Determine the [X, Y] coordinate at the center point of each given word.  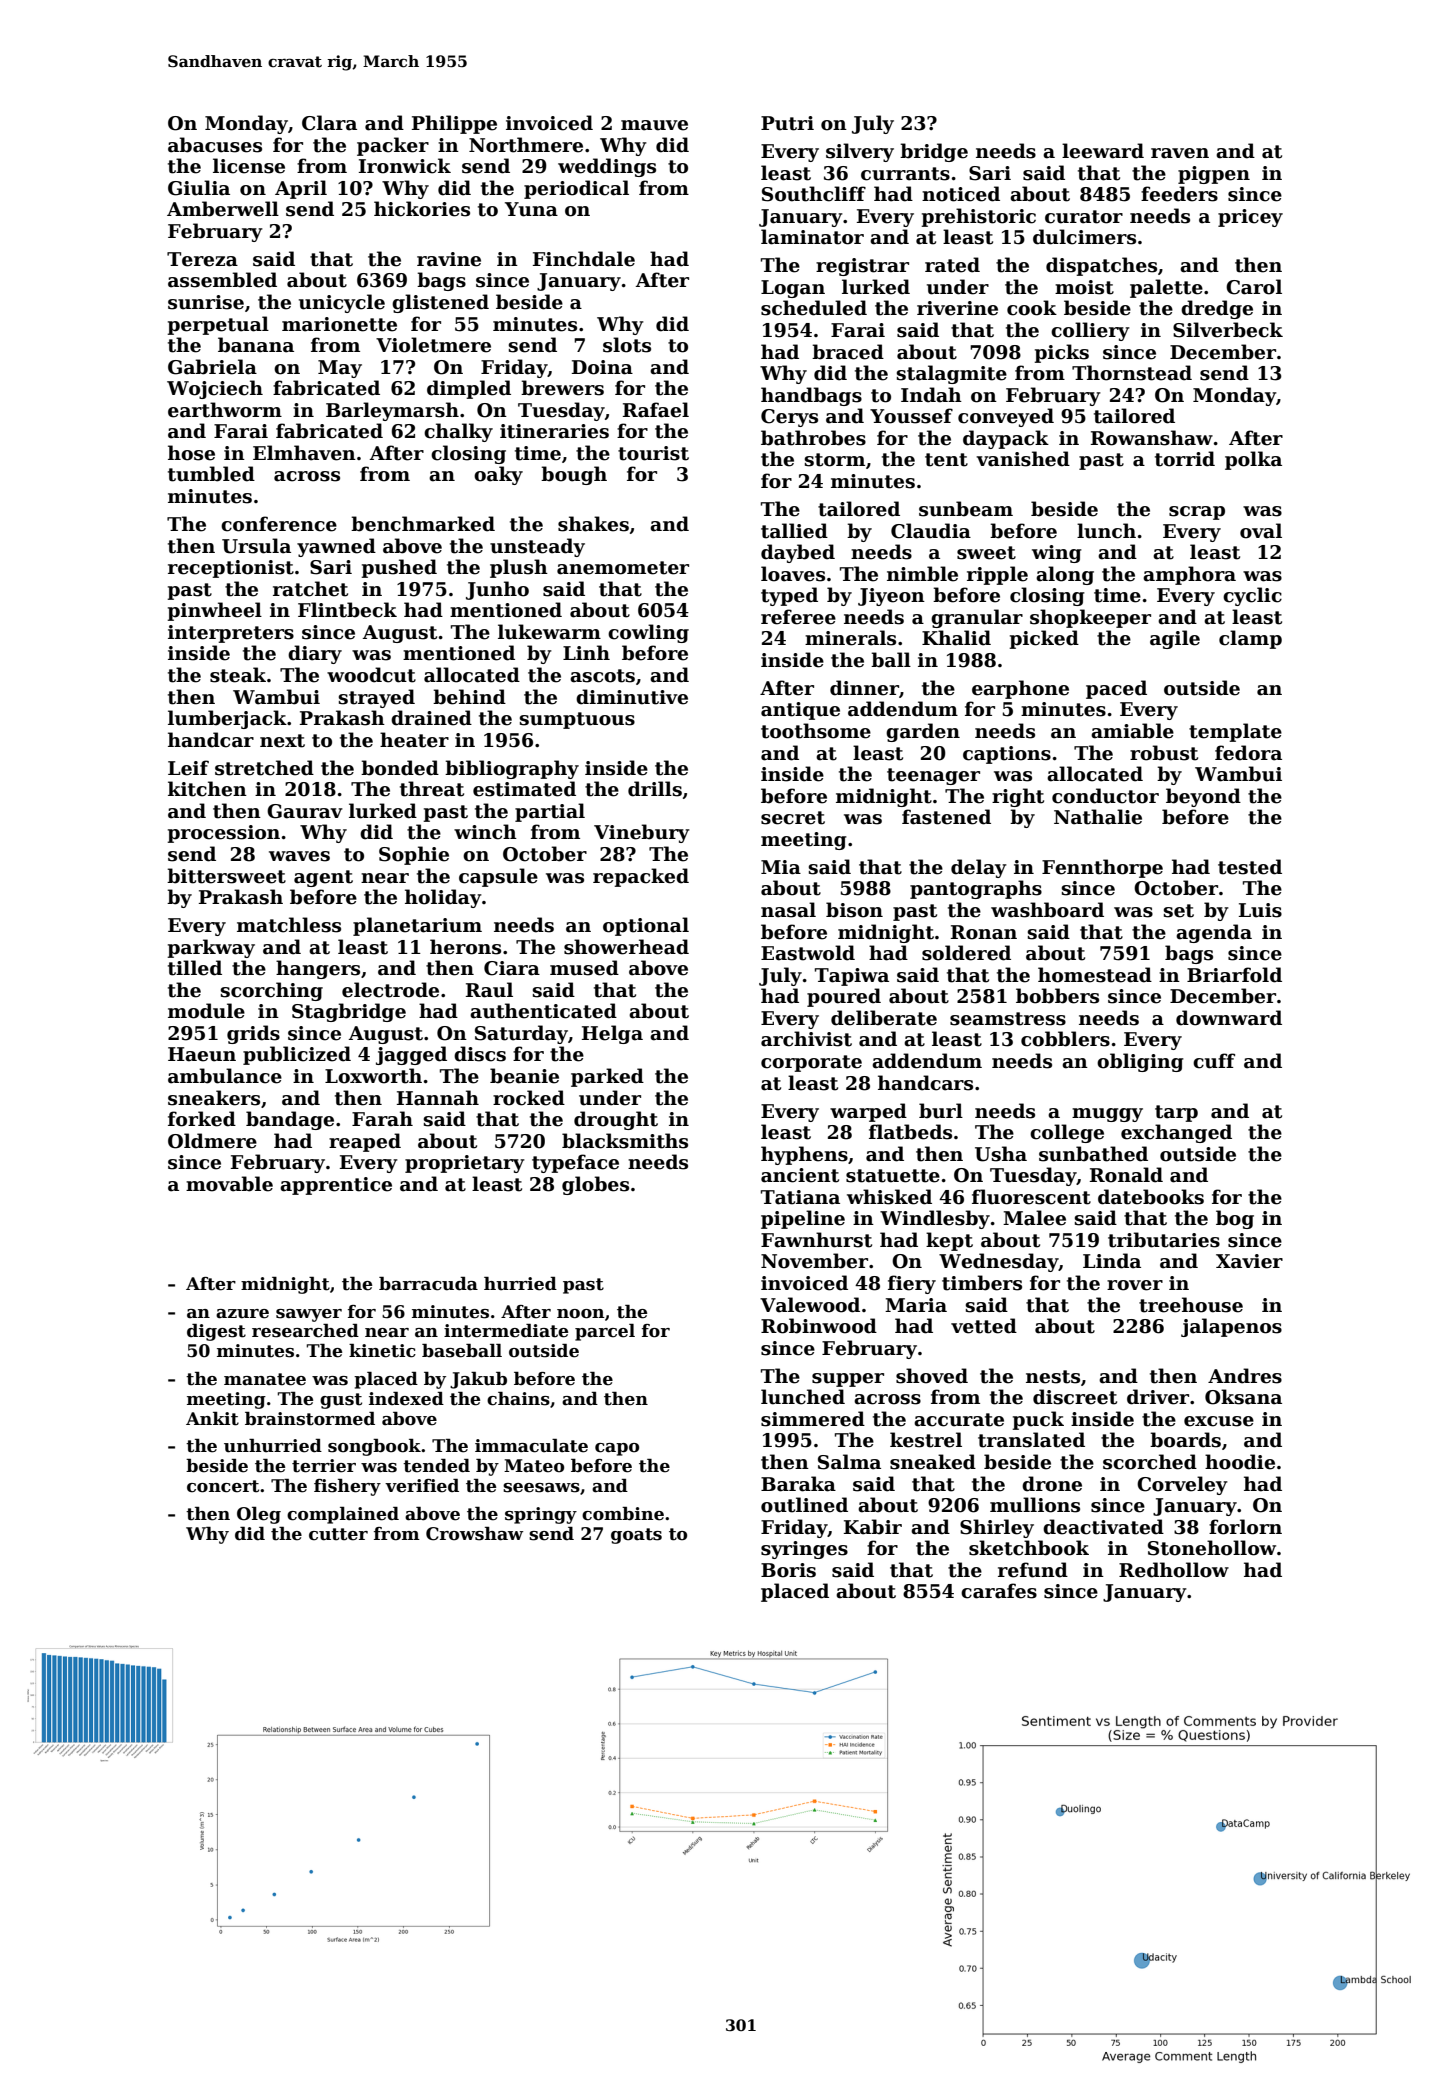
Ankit [212, 1419]
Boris [788, 1570]
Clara [329, 123]
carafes [999, 1591]
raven [1180, 153]
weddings [607, 167]
